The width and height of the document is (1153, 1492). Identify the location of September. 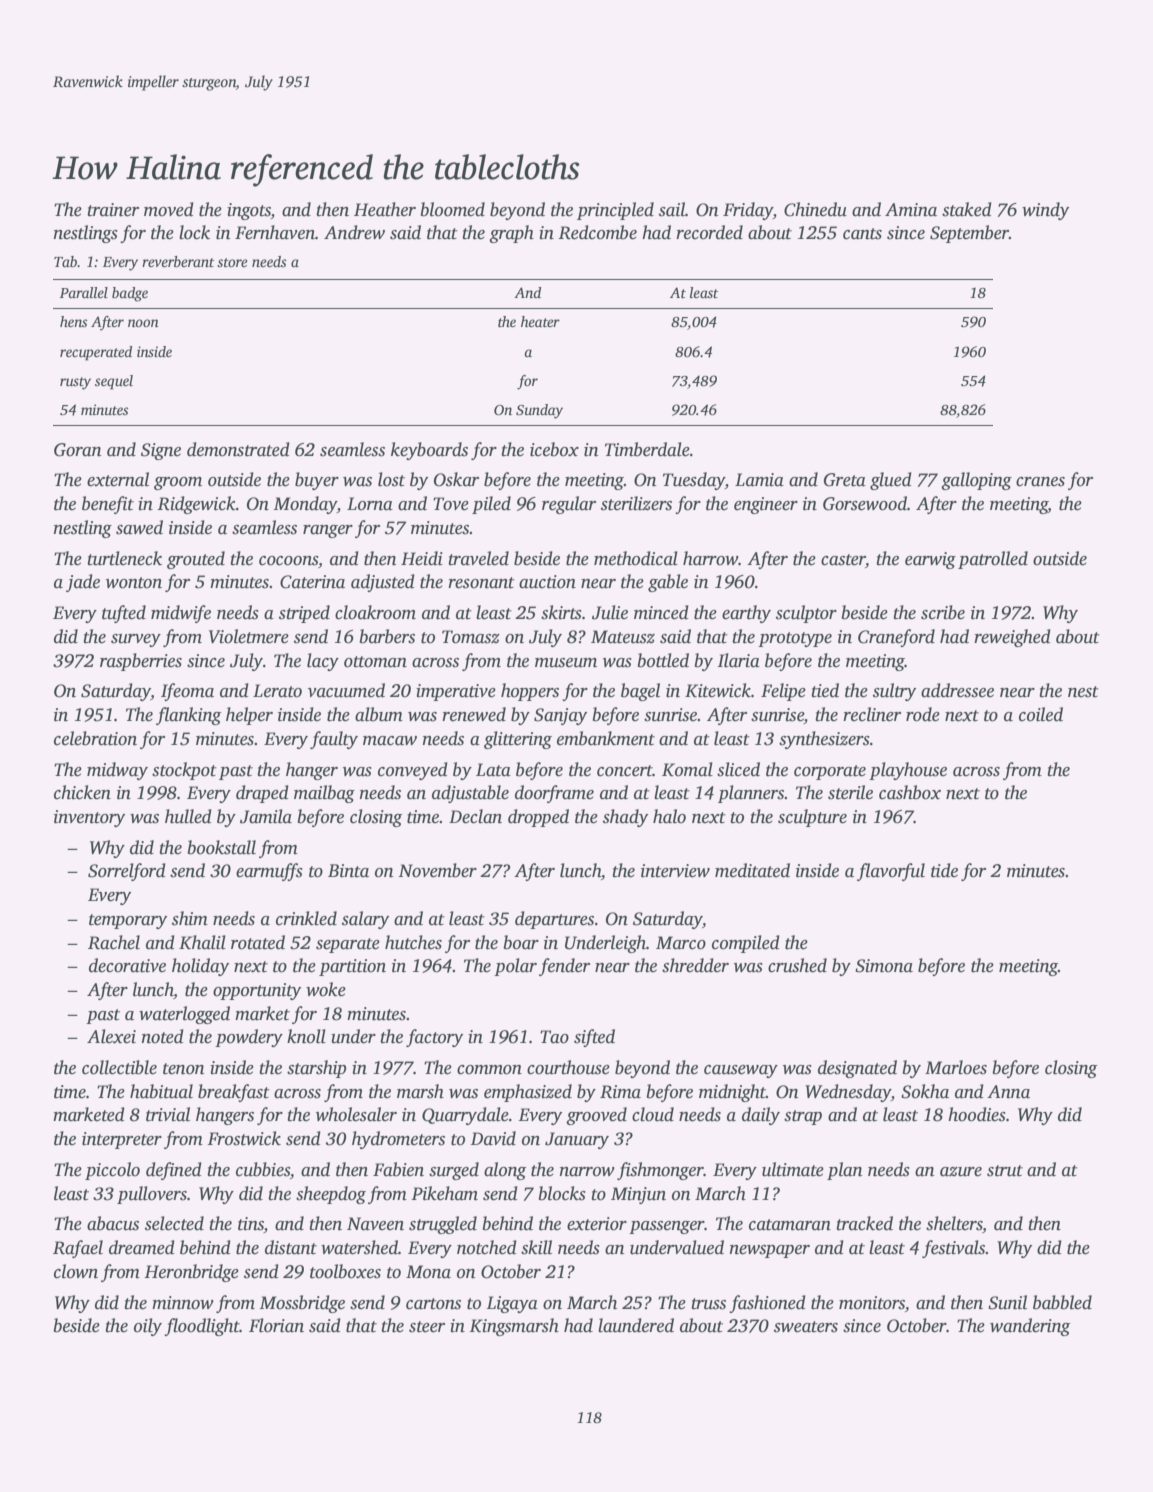
(969, 234).
